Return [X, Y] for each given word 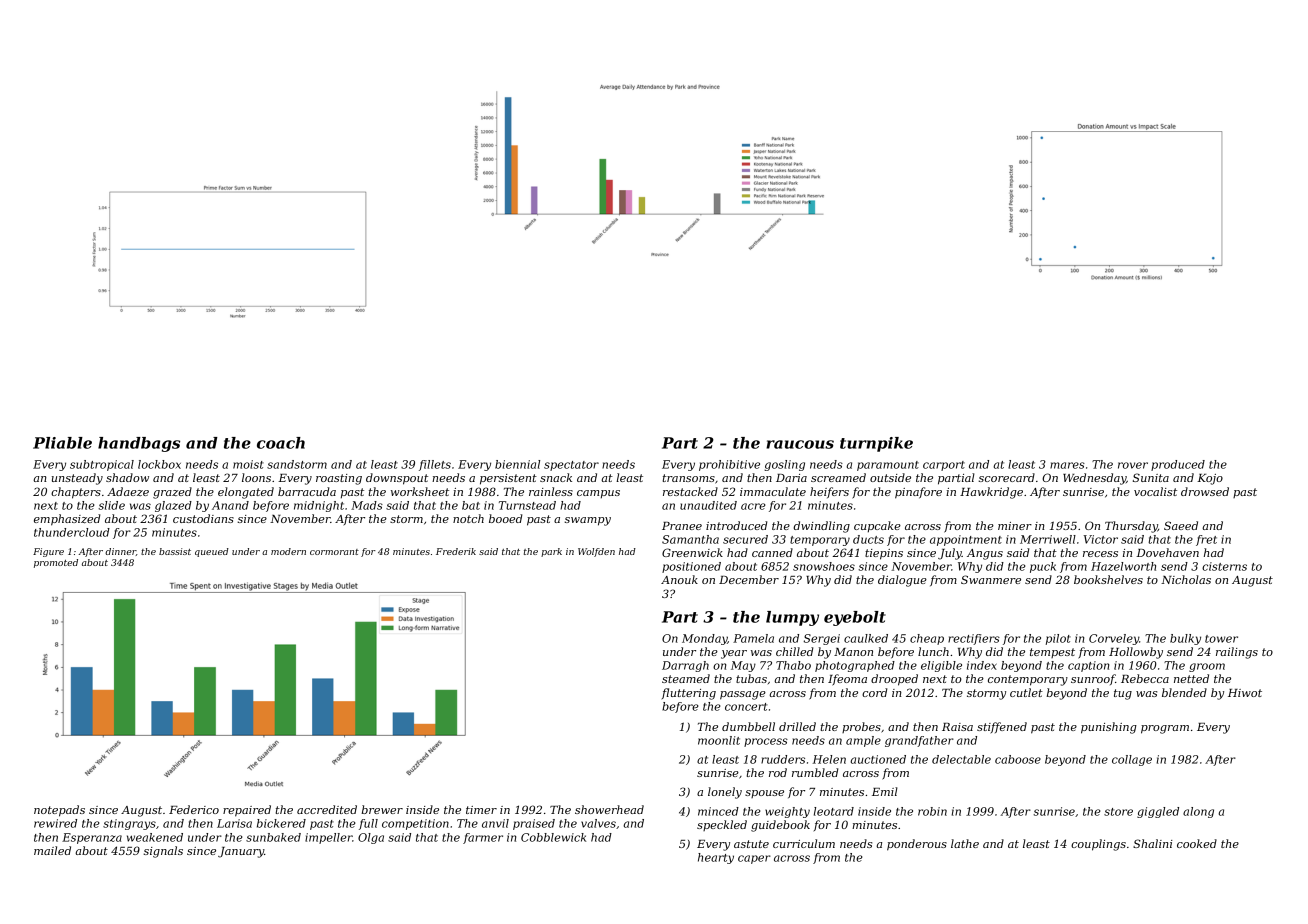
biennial [517, 464]
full [368, 824]
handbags [139, 444]
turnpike [876, 444]
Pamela [753, 638]
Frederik [456, 551]
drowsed [1205, 491]
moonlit [719, 740]
